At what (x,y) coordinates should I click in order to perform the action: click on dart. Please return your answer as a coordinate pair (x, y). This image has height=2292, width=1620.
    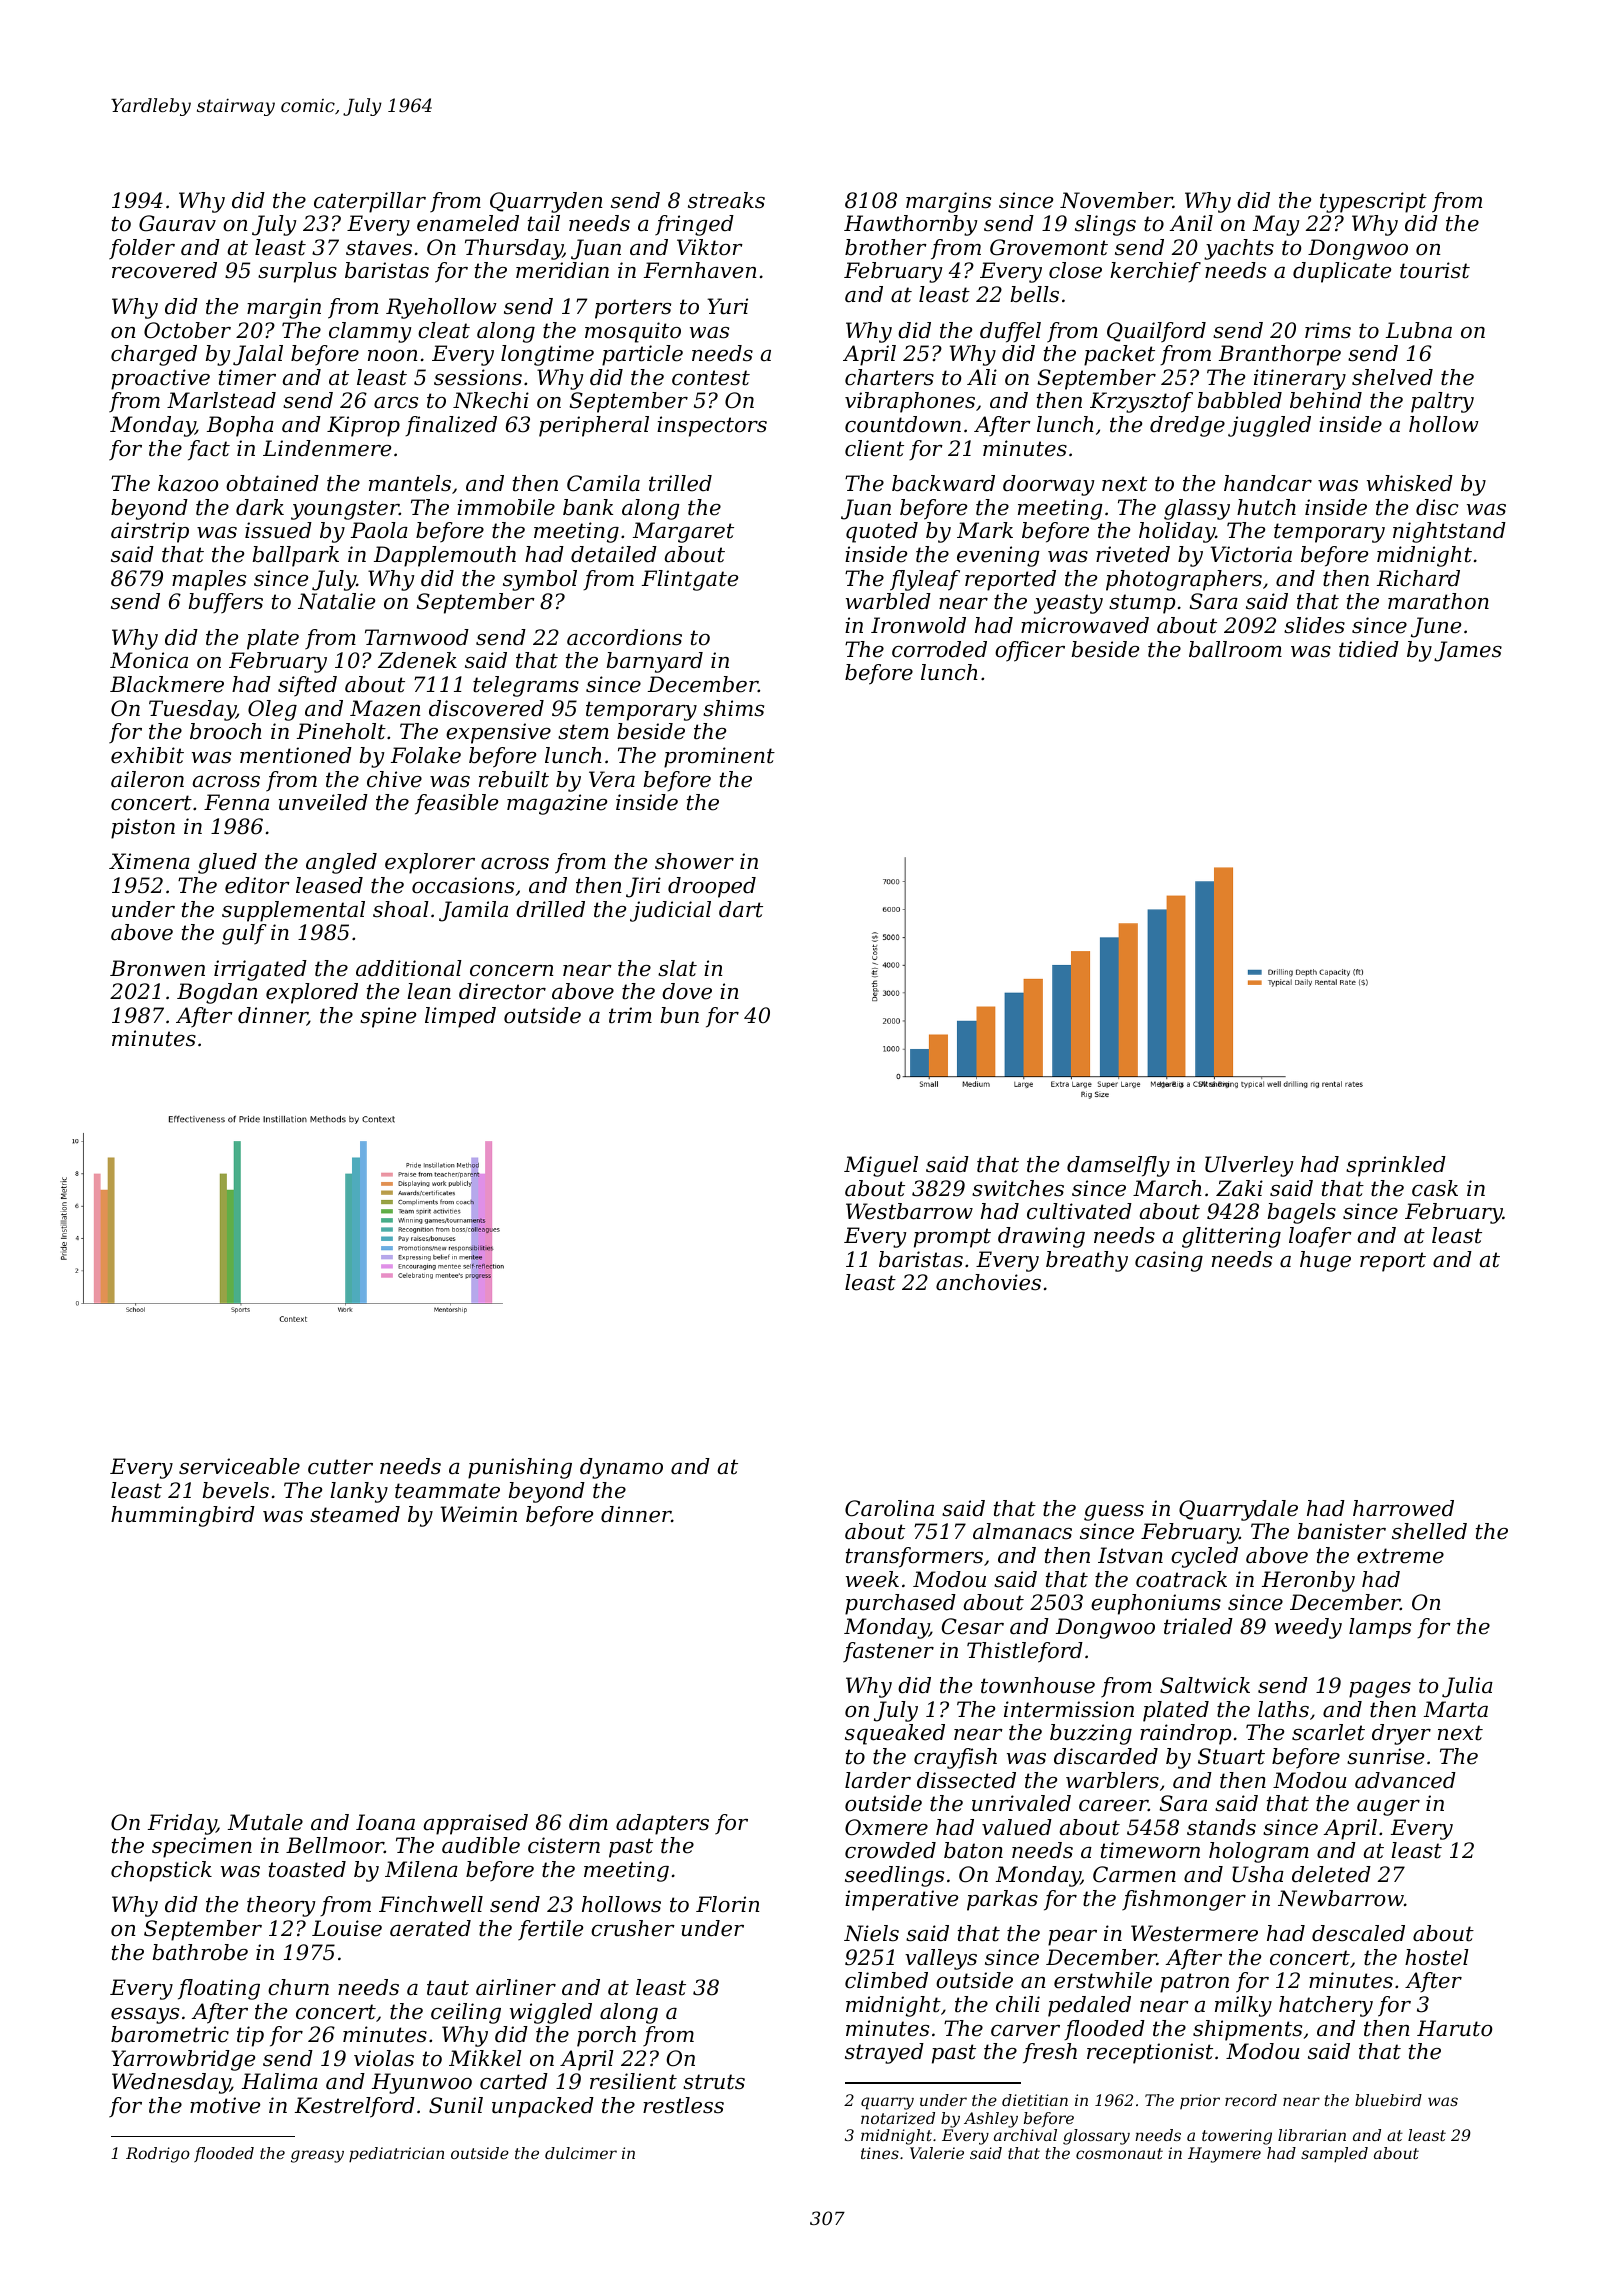
    Looking at the image, I should click on (741, 909).
